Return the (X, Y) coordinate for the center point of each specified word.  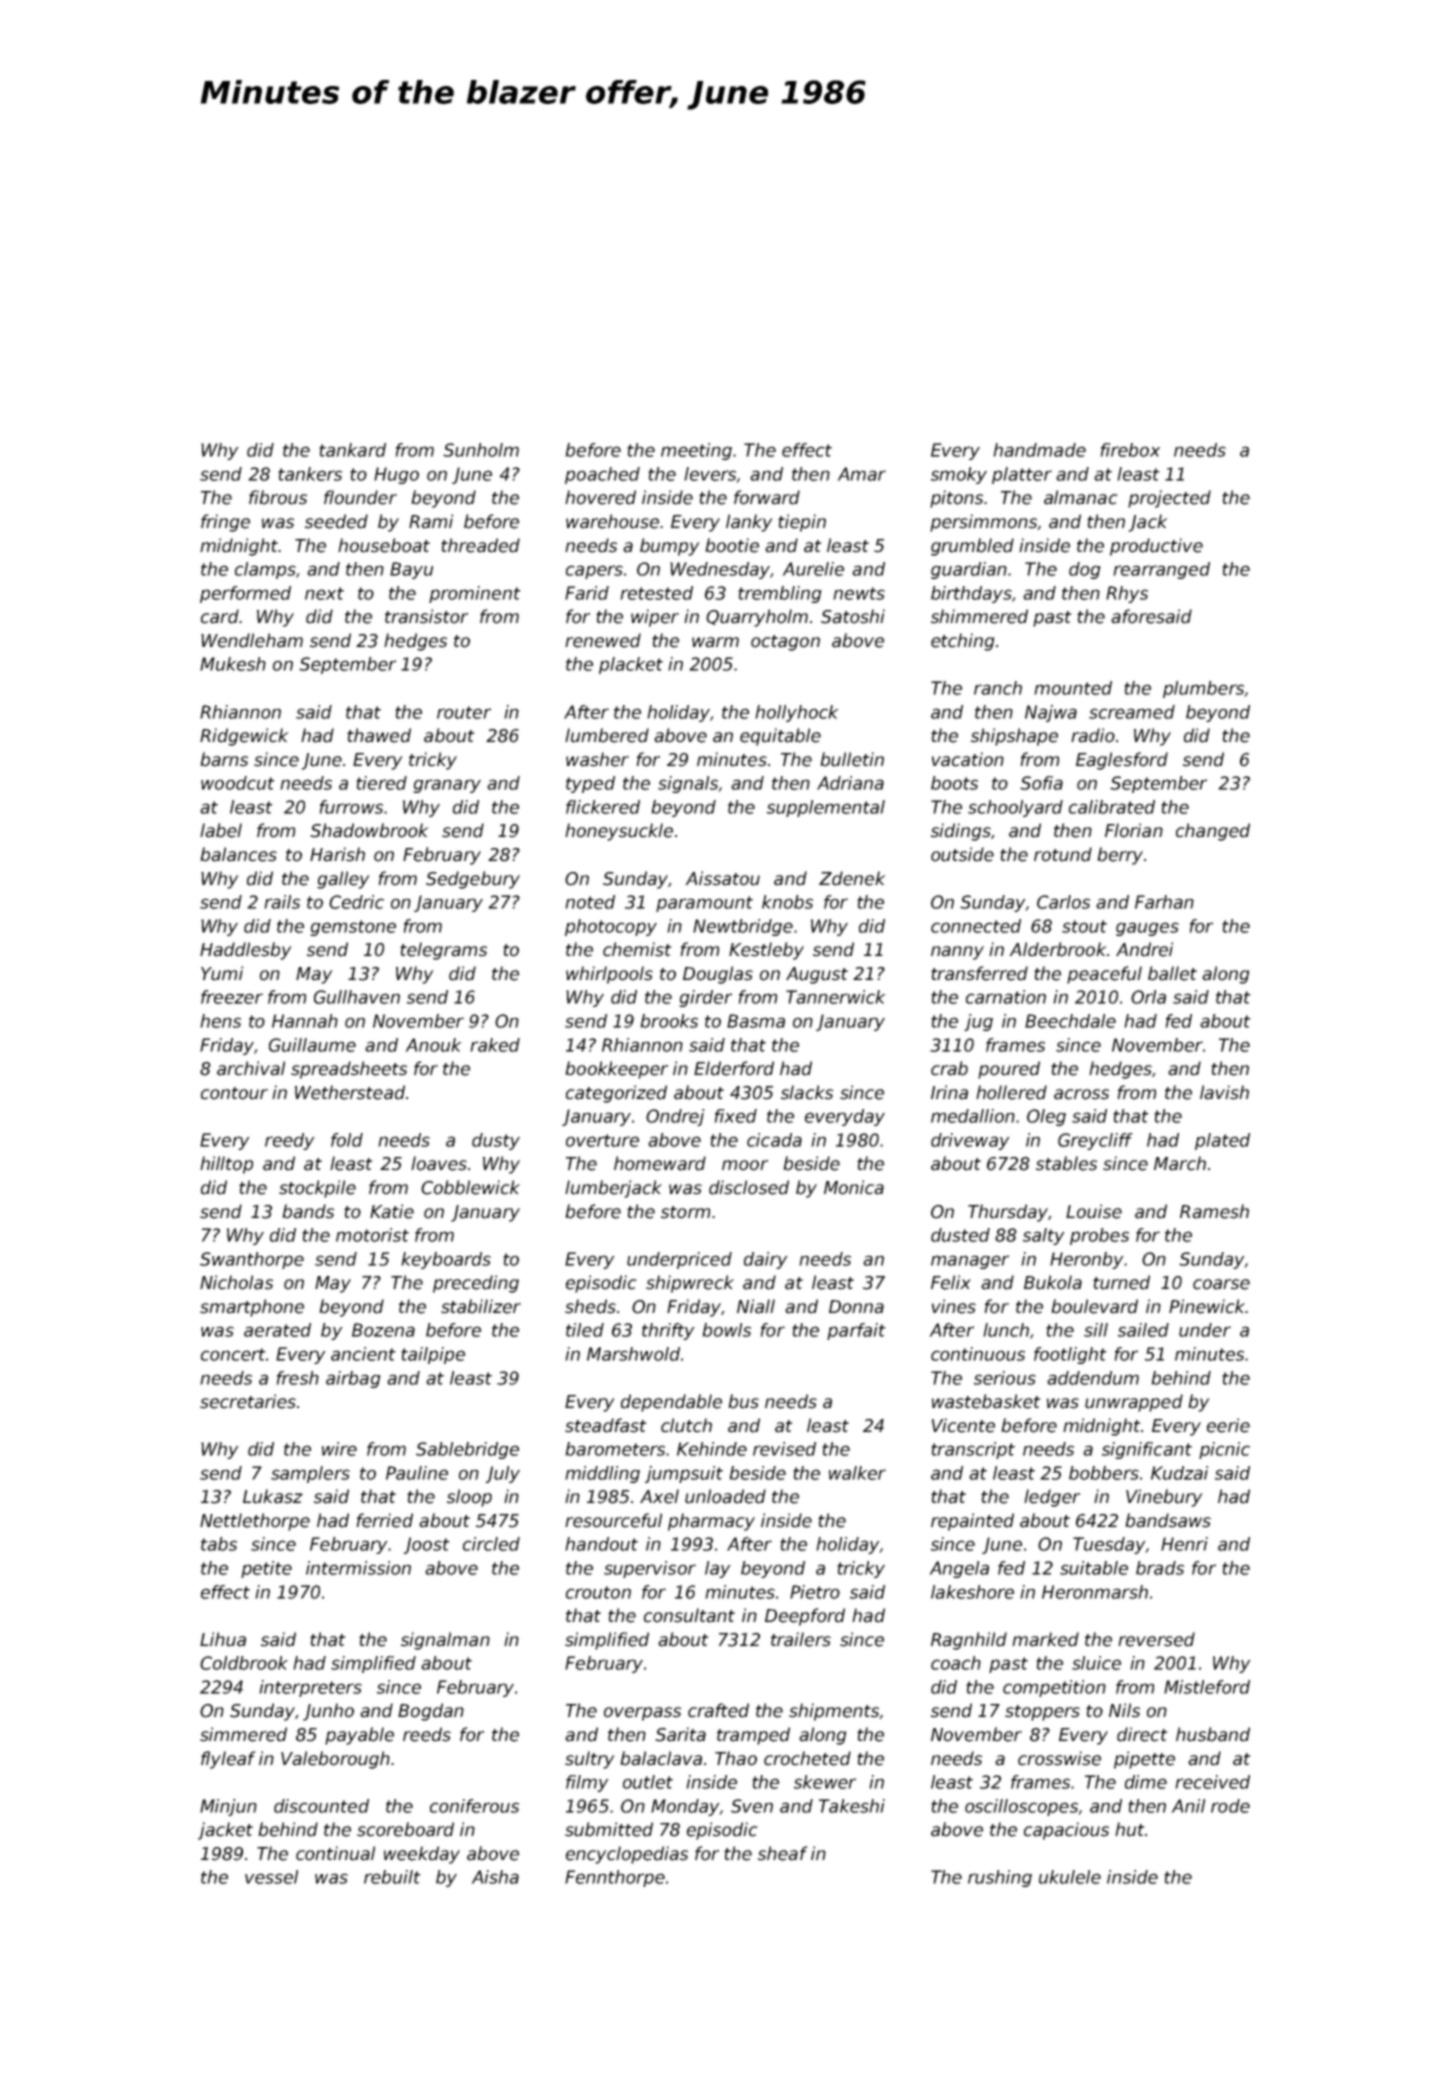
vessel (271, 1877)
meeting (696, 451)
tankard (352, 450)
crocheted (807, 1758)
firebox (1130, 450)
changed (1213, 832)
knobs (787, 902)
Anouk (433, 1045)
